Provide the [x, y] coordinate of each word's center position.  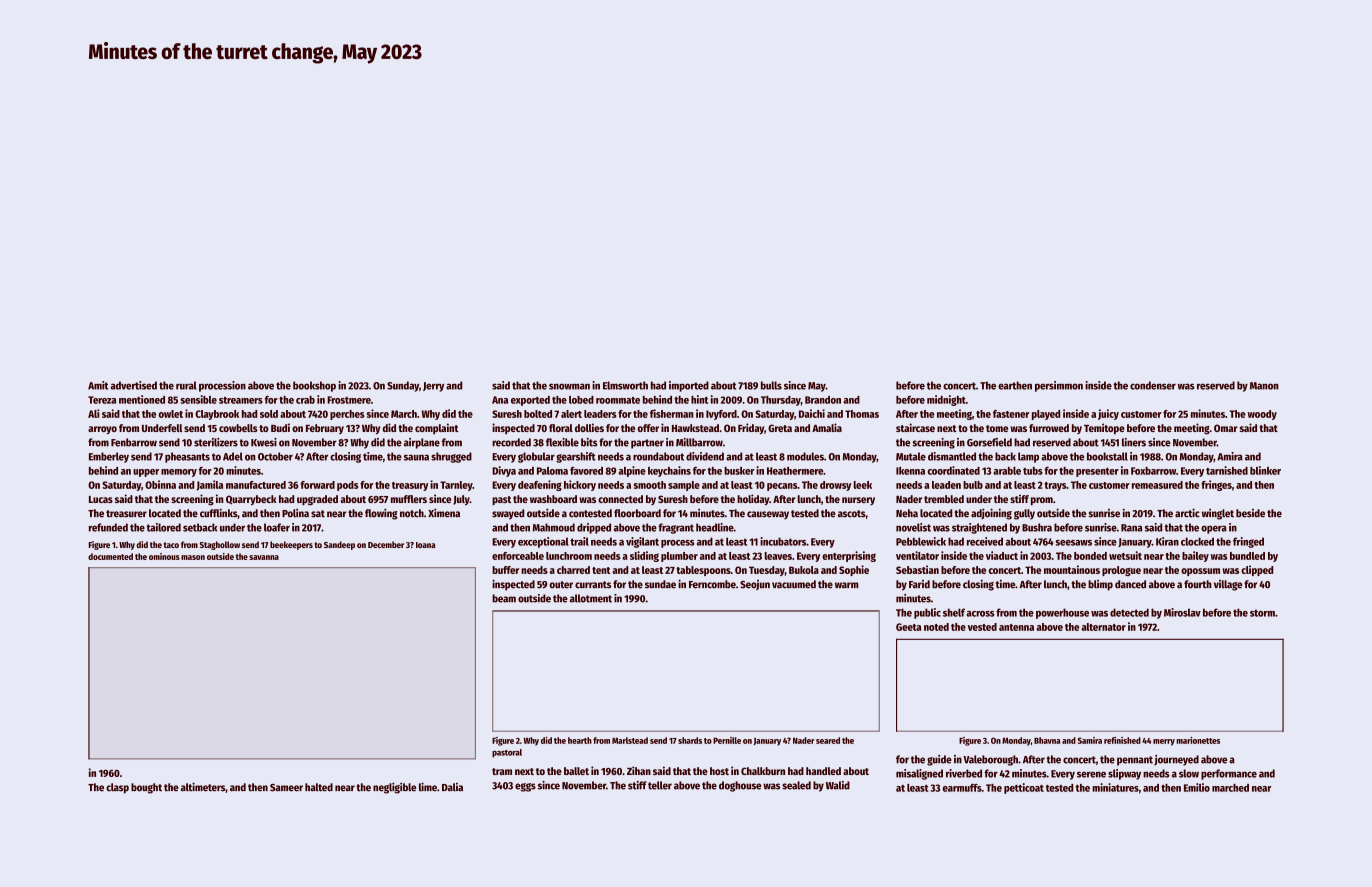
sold [269, 414]
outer [561, 585]
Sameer [286, 788]
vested [982, 627]
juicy [1108, 414]
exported [530, 401]
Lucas [101, 499]
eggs [525, 787]
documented [110, 556]
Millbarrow [699, 442]
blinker [1265, 470]
